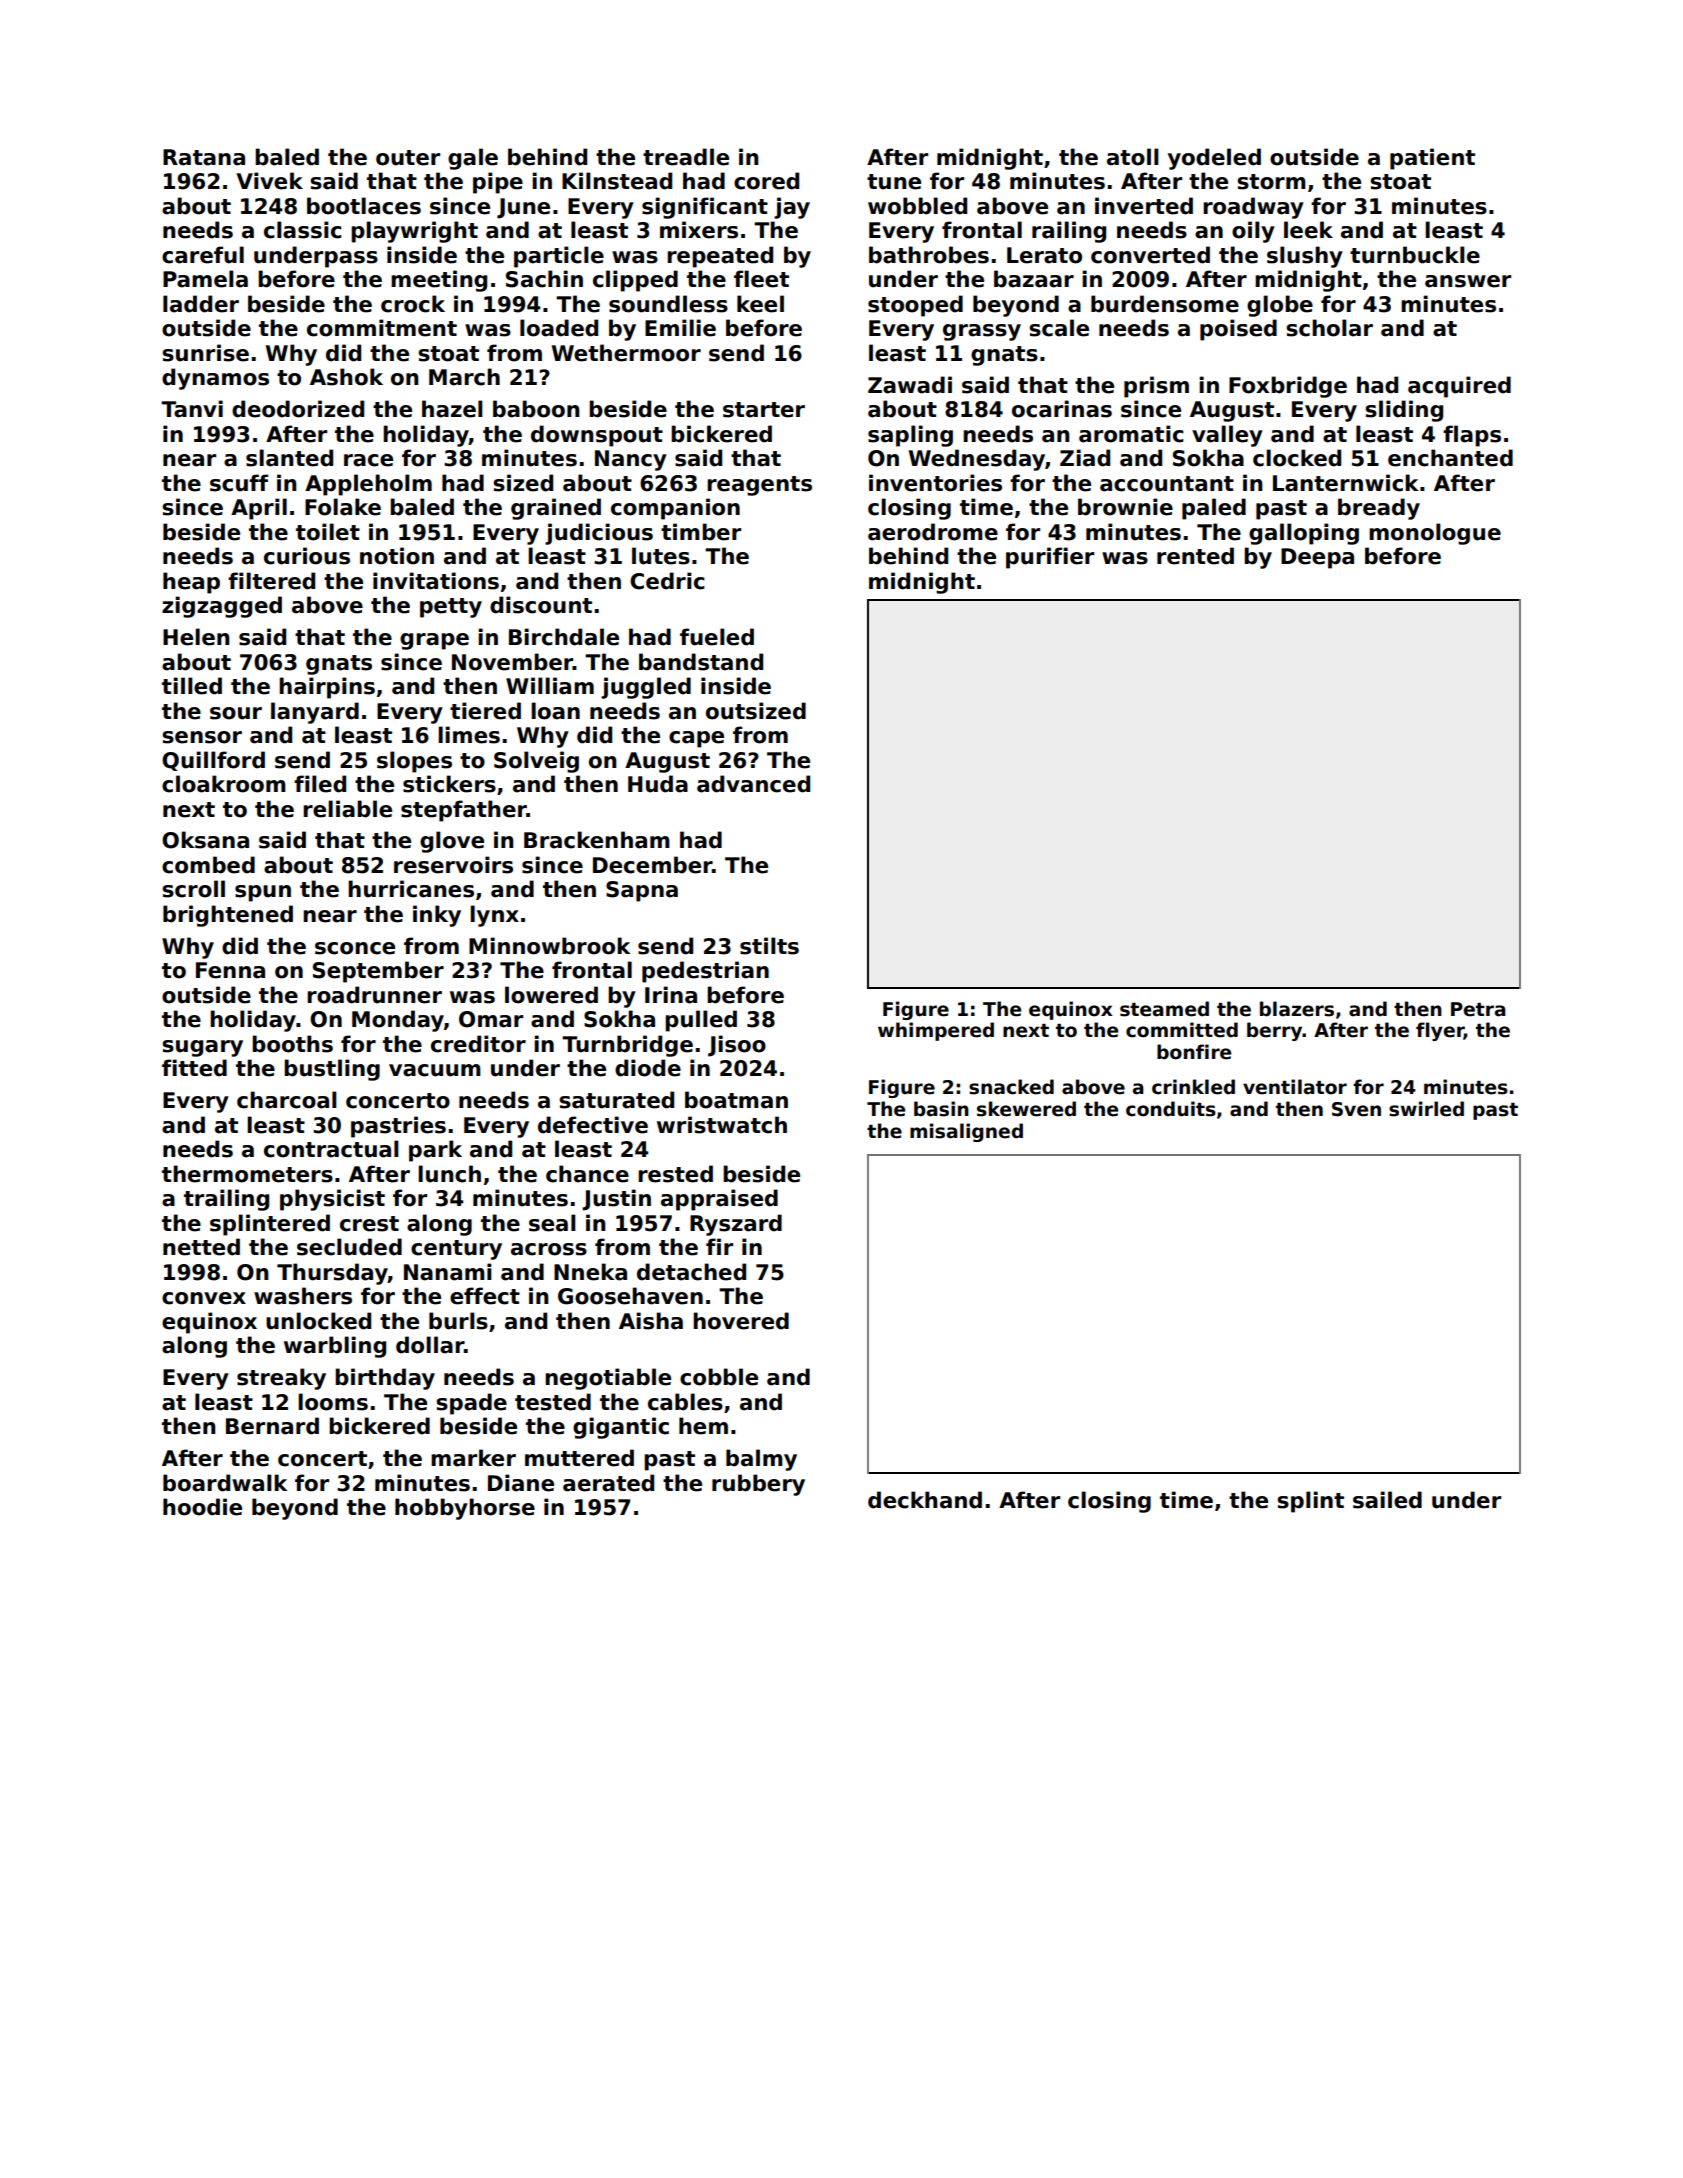 This document has width=1683, height=2178. Describe the element at coordinates (452, 409) in the document. I see `hazel` at that location.
